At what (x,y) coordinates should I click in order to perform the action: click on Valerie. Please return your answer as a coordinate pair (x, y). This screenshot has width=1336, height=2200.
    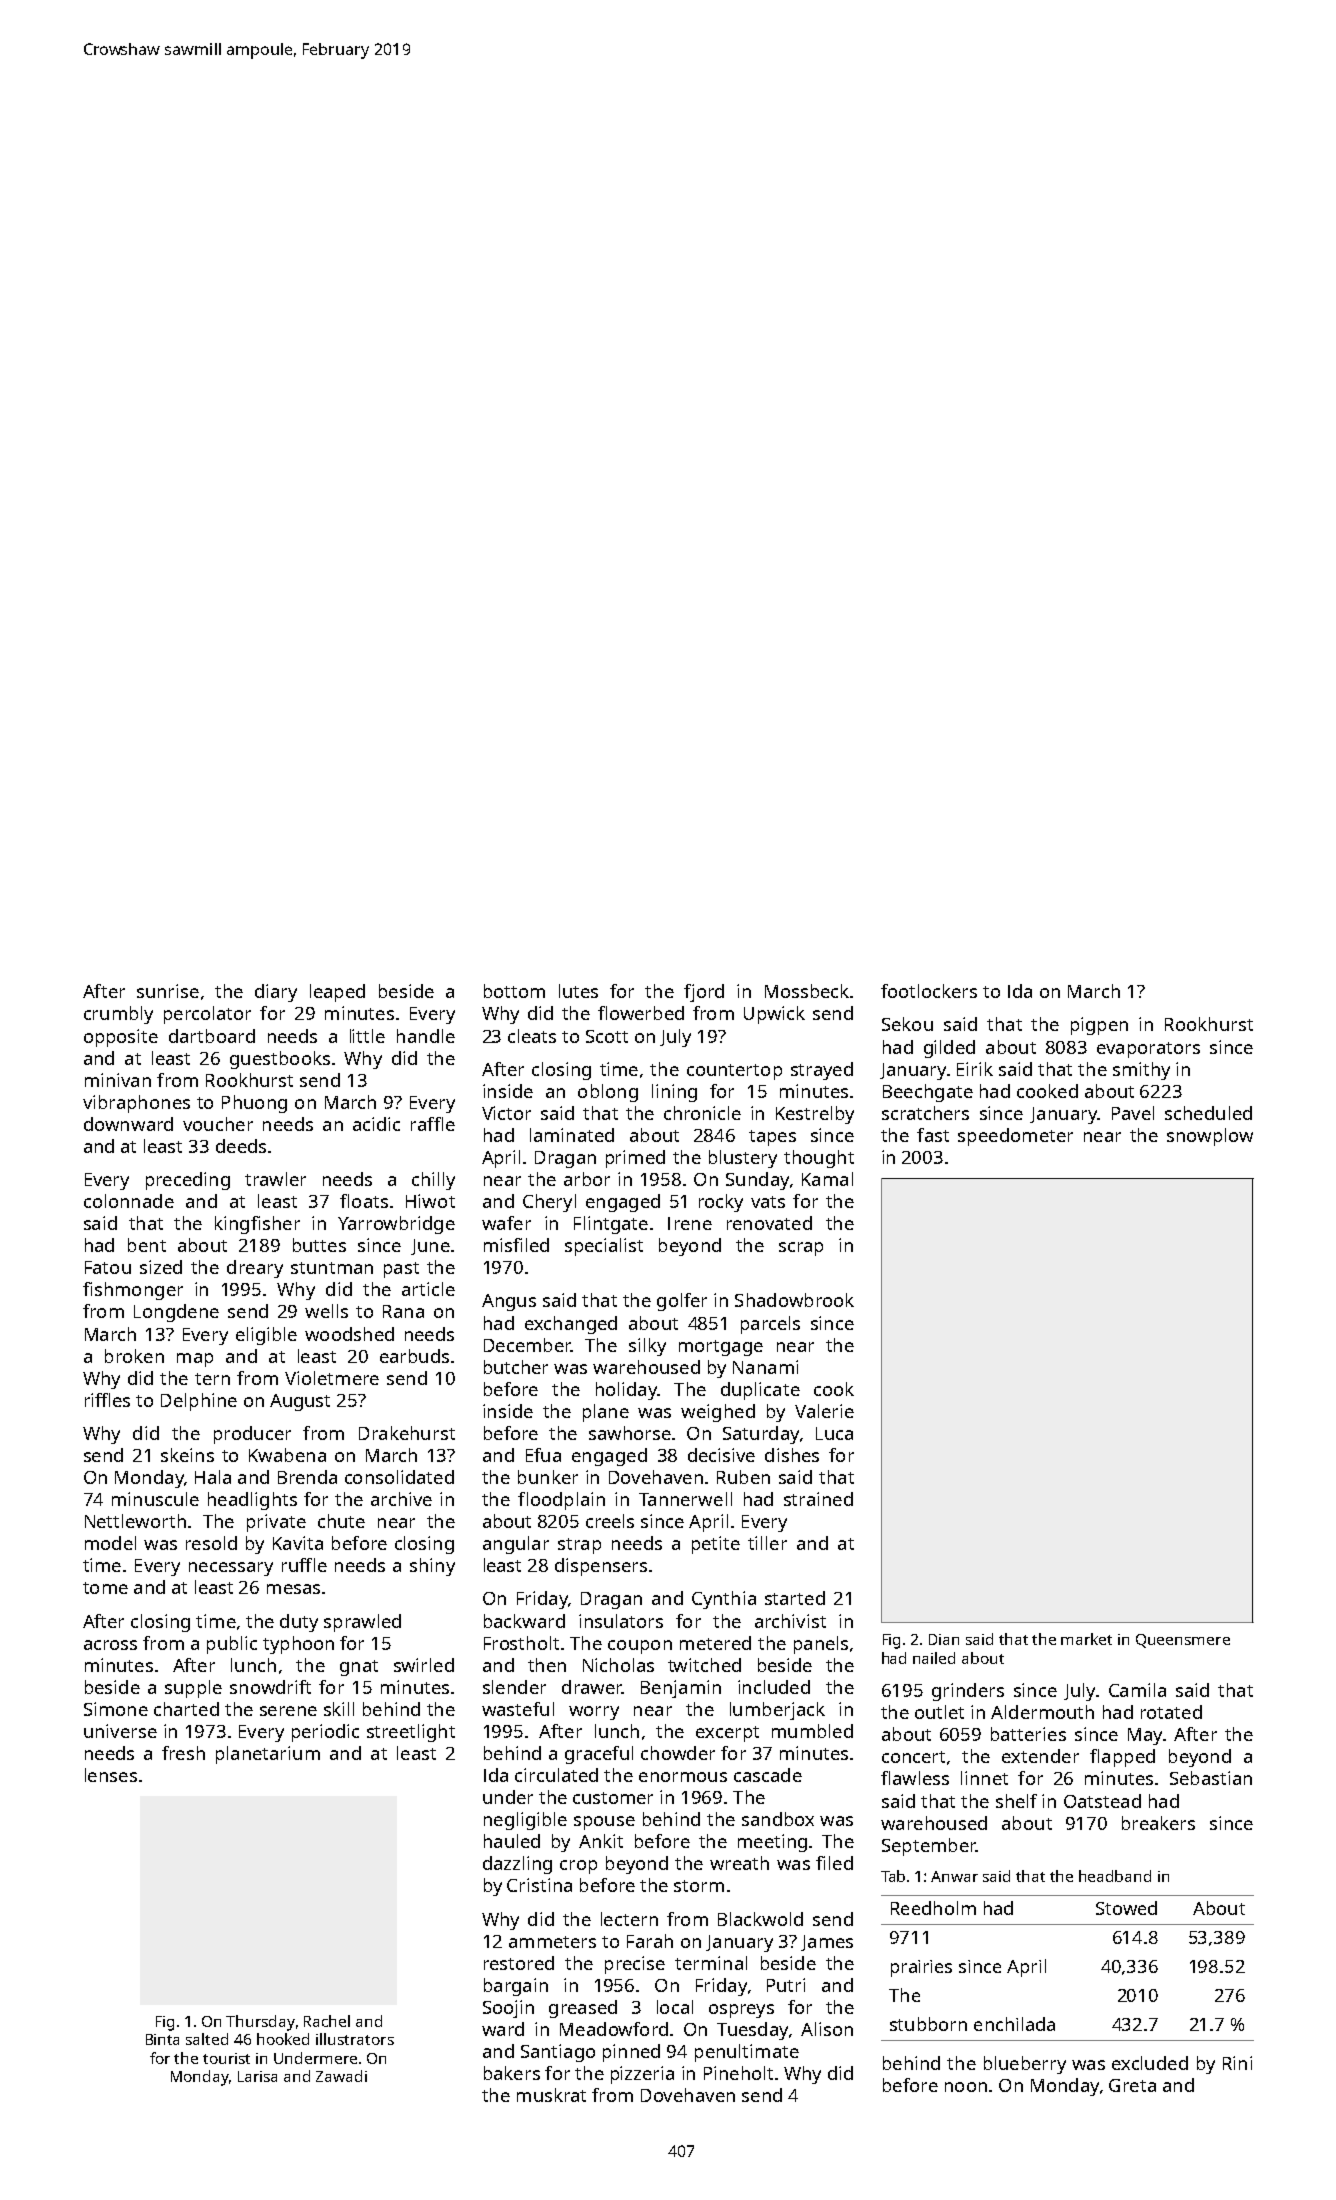
    Looking at the image, I should click on (824, 1411).
